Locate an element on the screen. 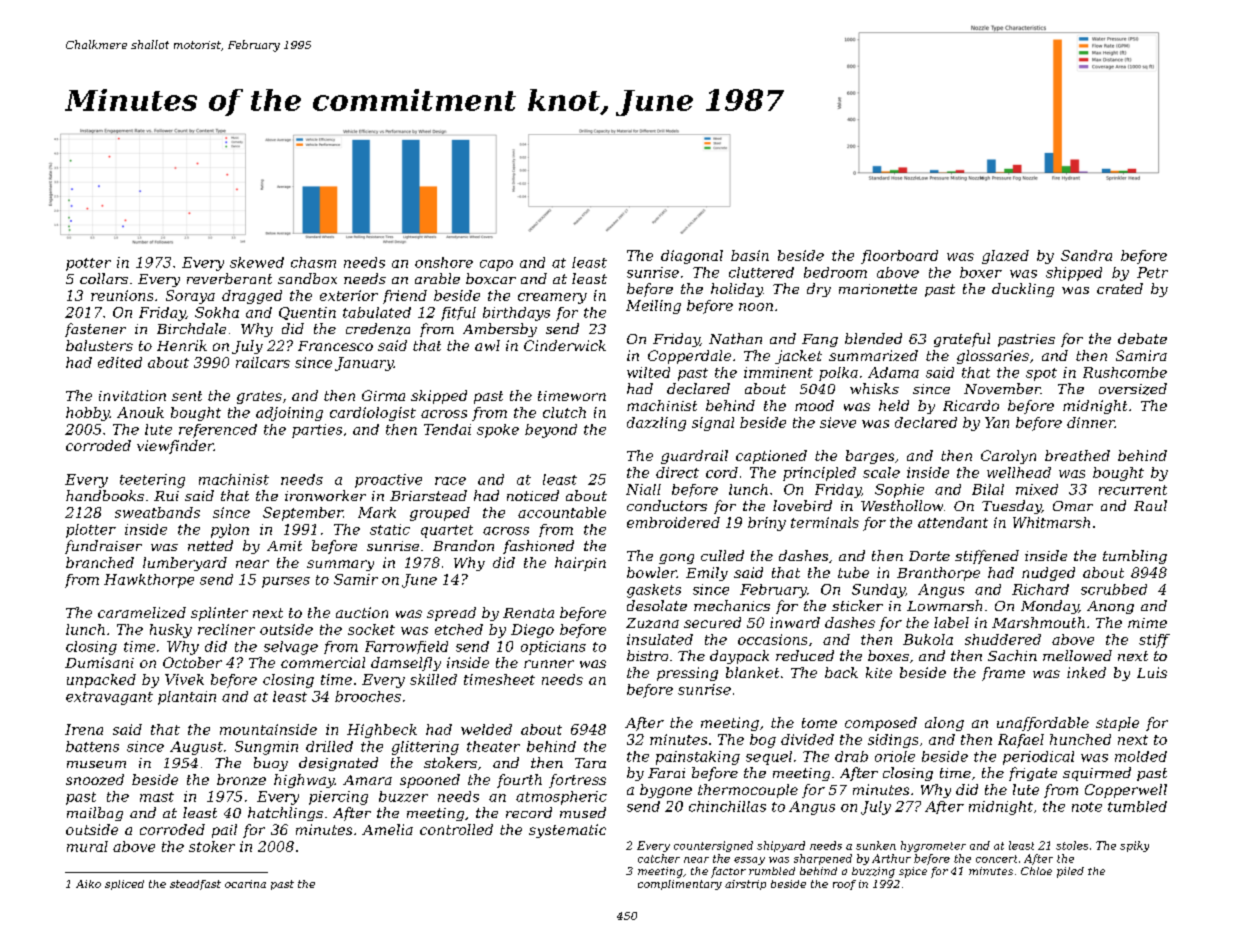 The image size is (1233, 952). skewed is located at coordinates (257, 262).
